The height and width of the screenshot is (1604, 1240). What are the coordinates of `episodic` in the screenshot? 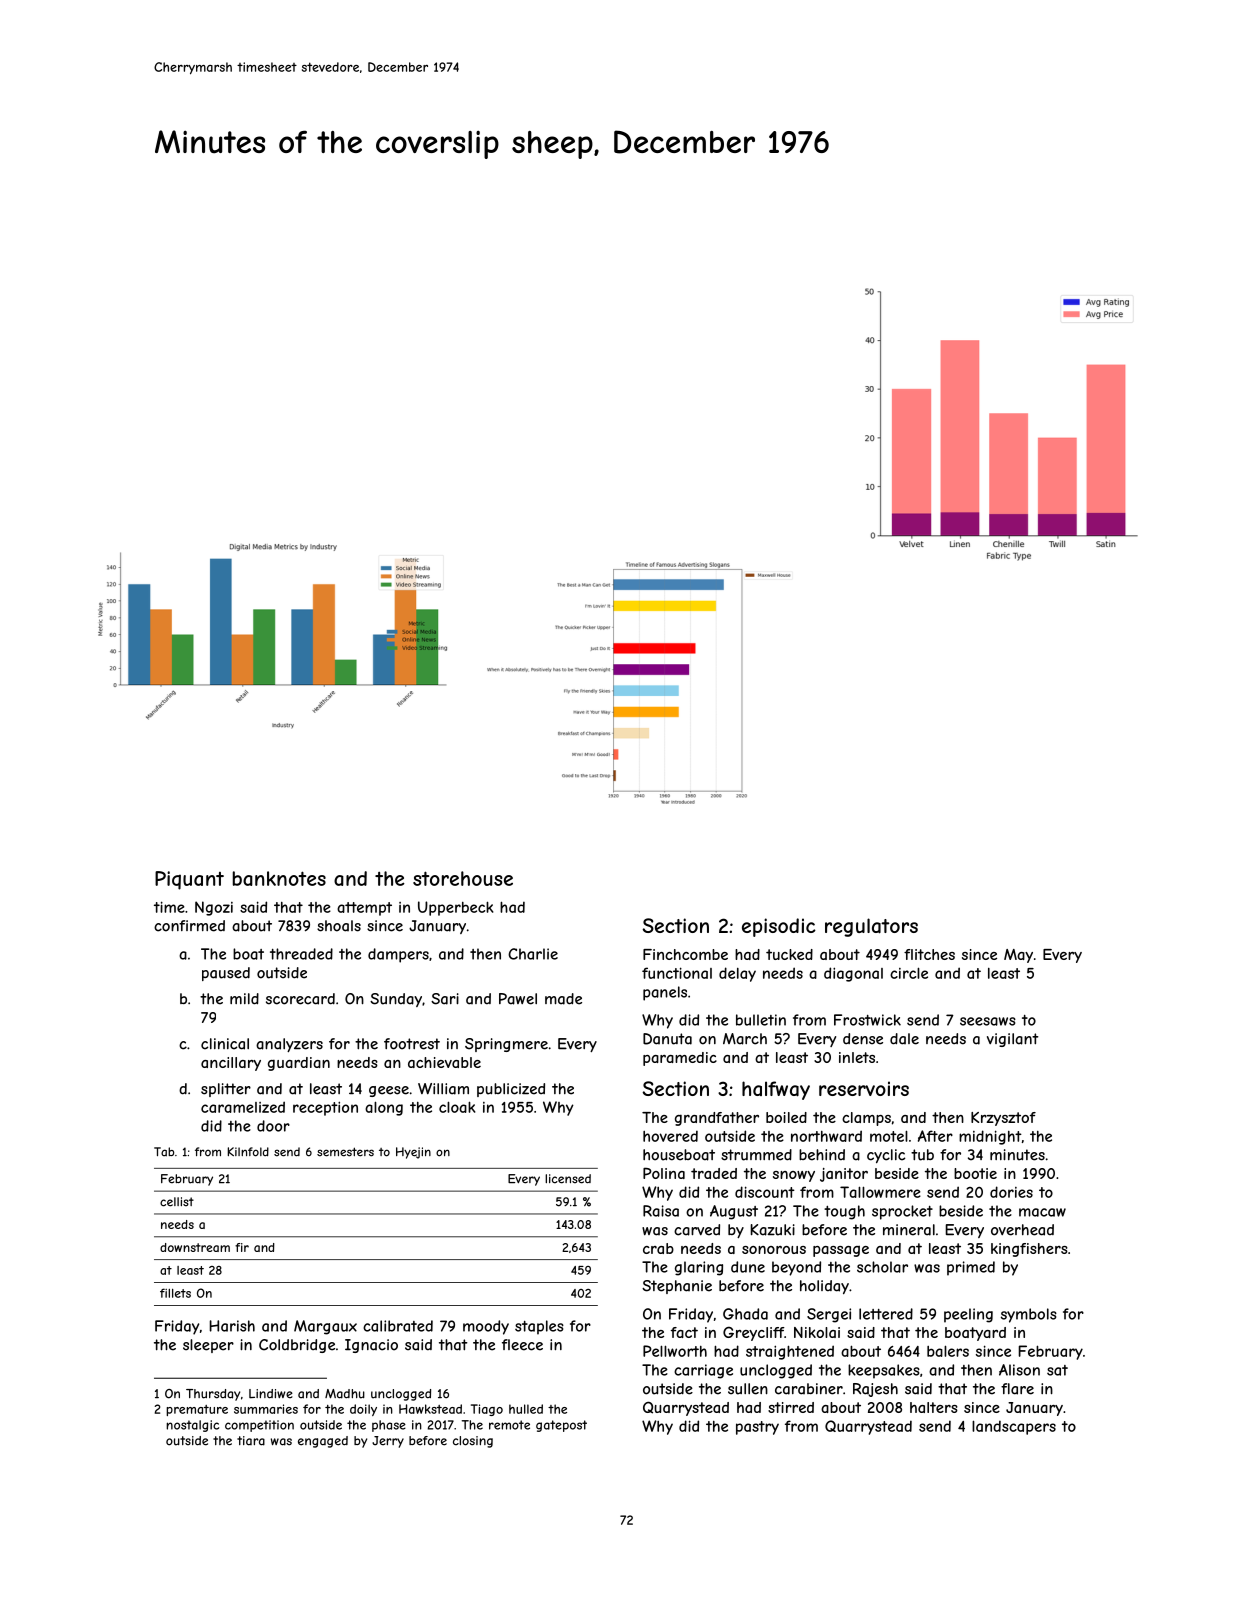 It's located at (779, 927).
